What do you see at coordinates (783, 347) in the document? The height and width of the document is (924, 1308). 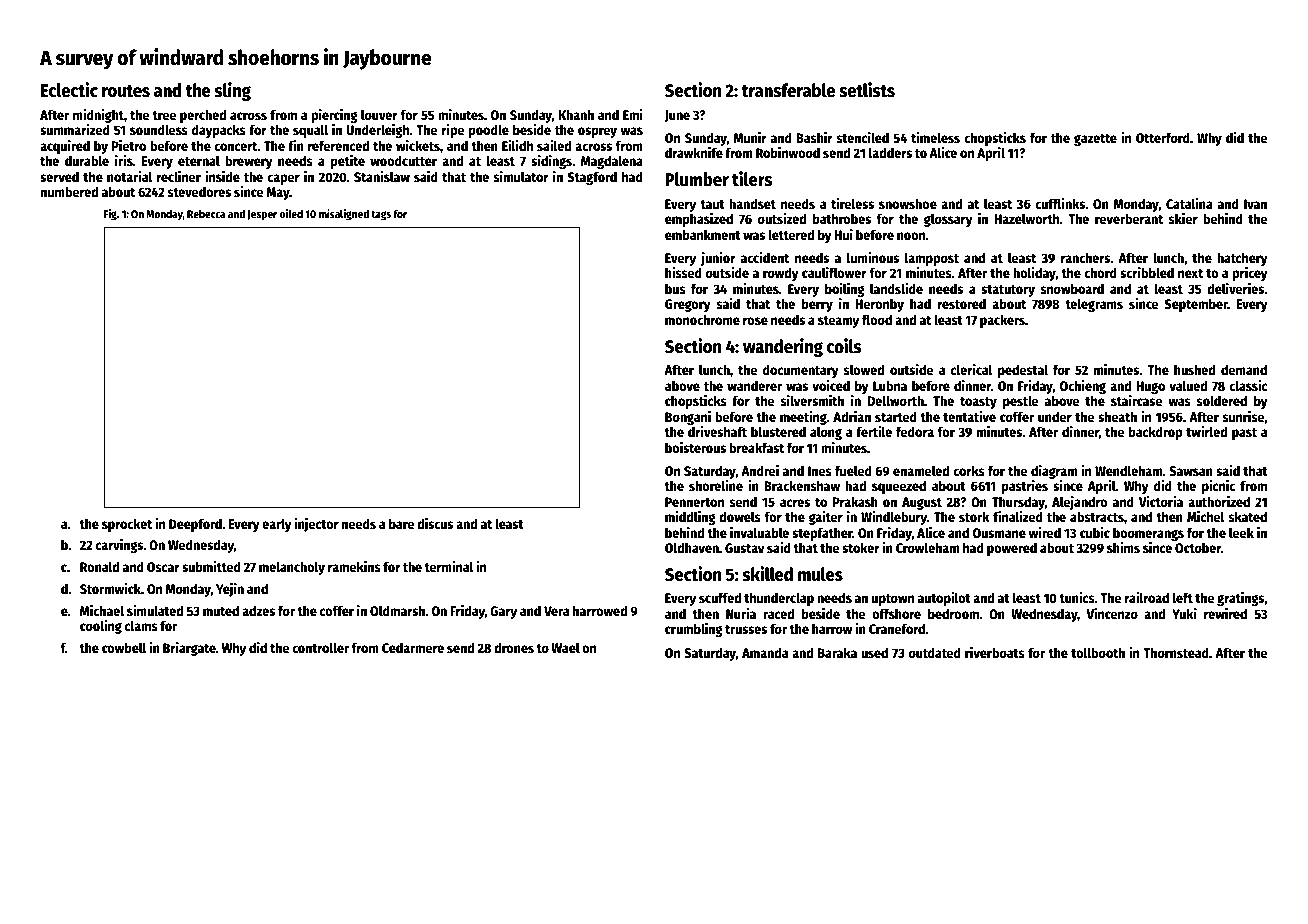 I see `wandering` at bounding box center [783, 347].
